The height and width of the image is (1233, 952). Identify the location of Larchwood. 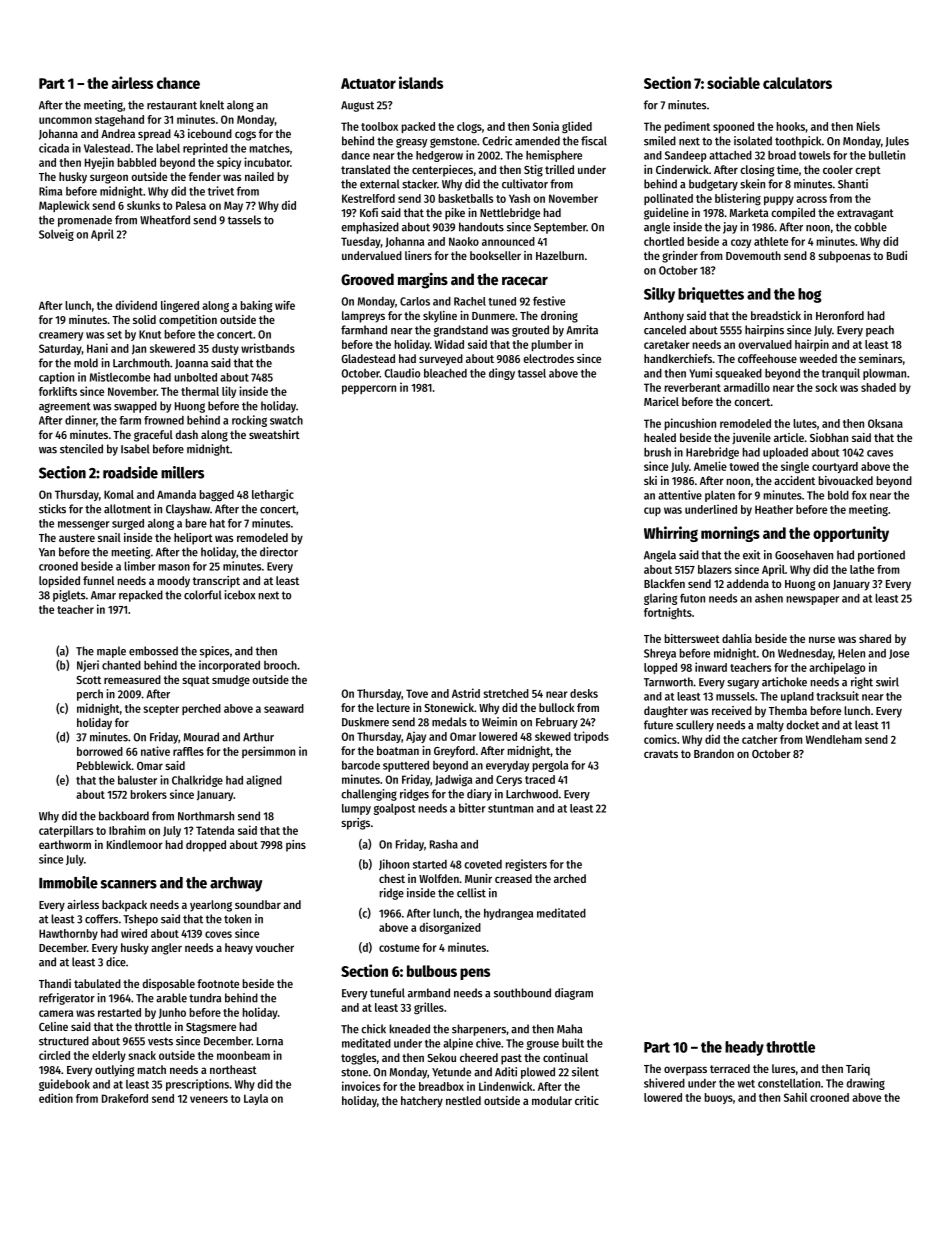
(532, 794).
